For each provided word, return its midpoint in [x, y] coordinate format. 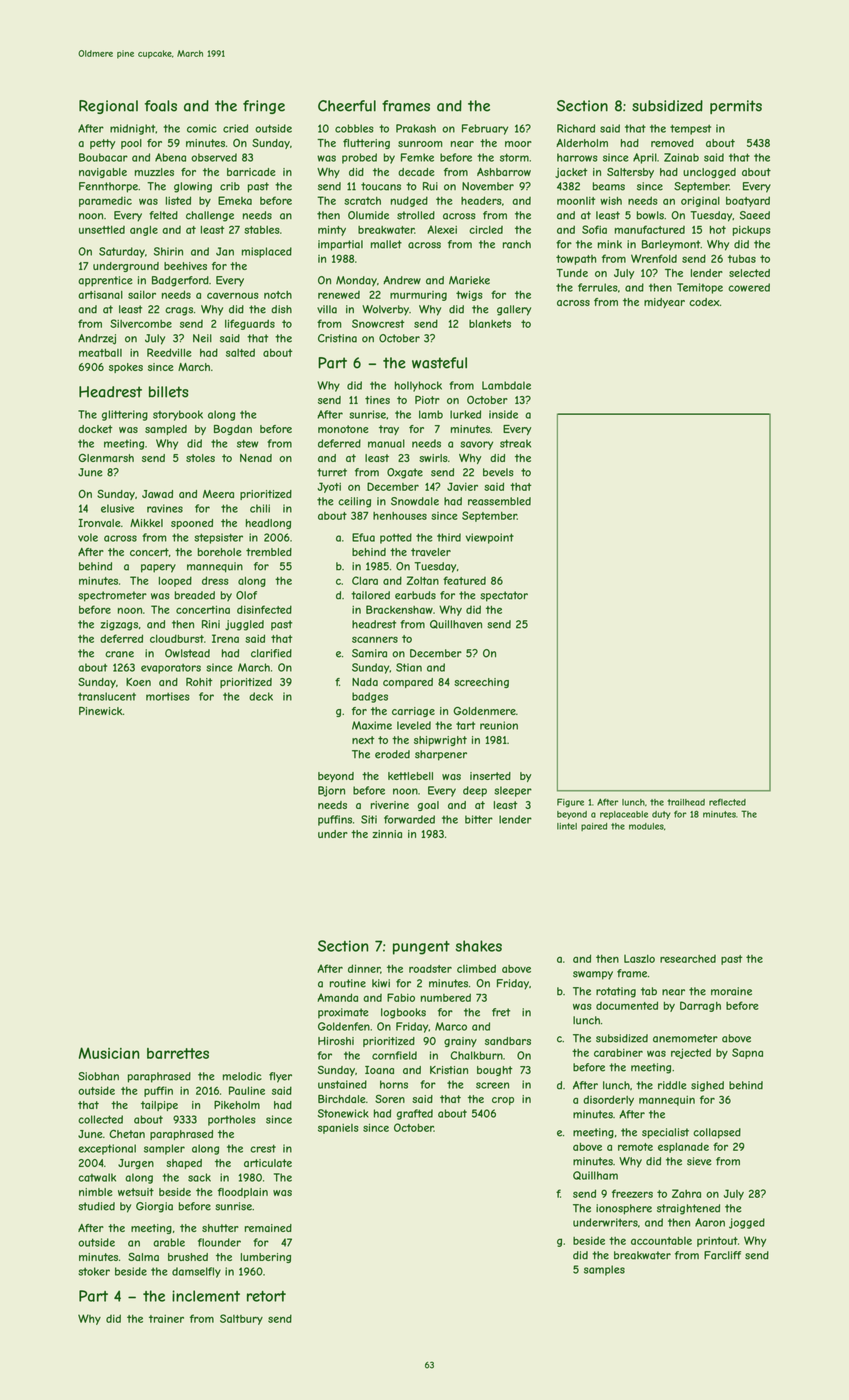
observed [214, 157]
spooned [192, 524]
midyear [664, 303]
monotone [343, 429]
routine [348, 983]
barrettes [178, 1053]
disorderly [608, 1100]
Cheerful [347, 106]
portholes [232, 1120]
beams [609, 186]
